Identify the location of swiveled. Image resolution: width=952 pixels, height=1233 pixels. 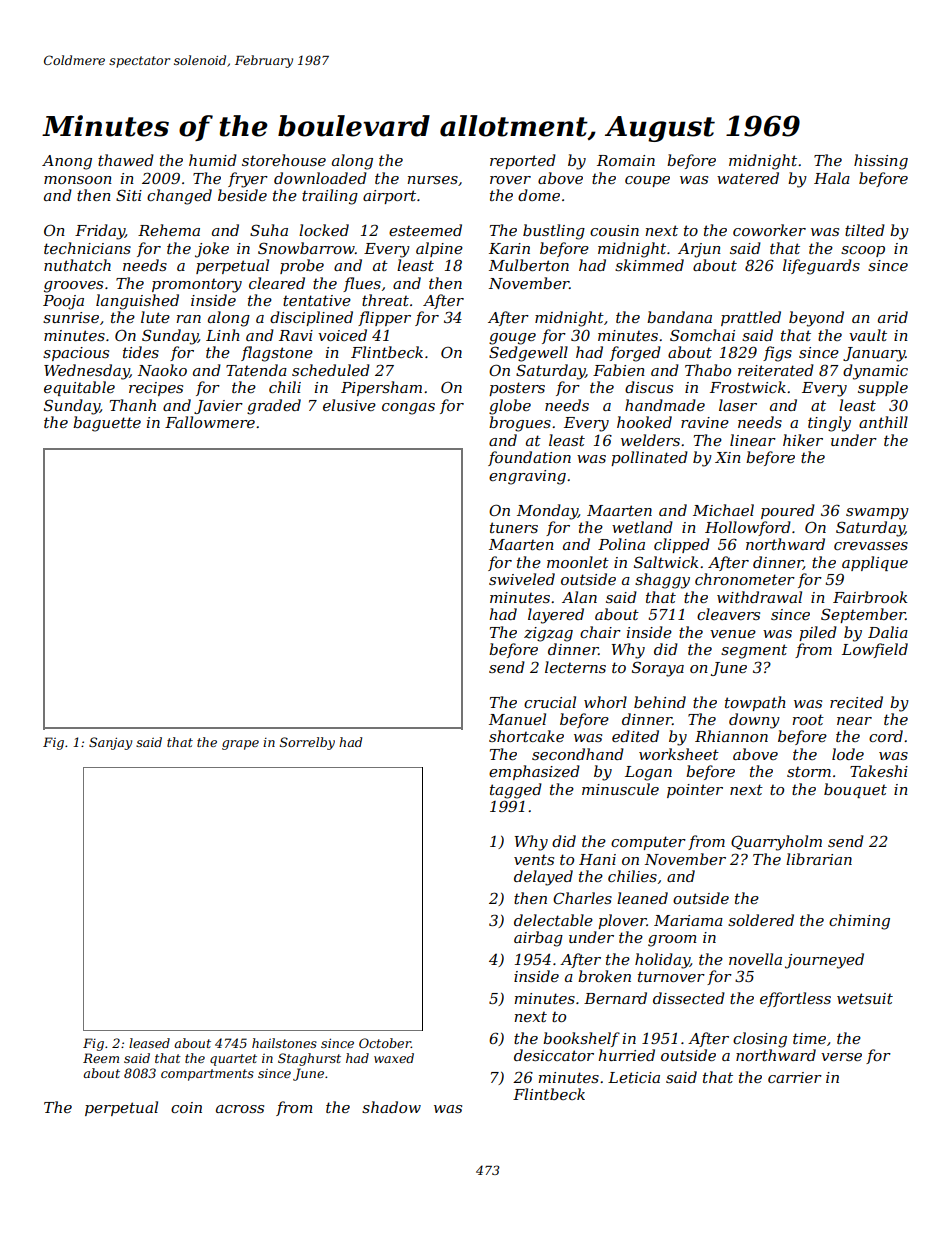
(522, 579).
